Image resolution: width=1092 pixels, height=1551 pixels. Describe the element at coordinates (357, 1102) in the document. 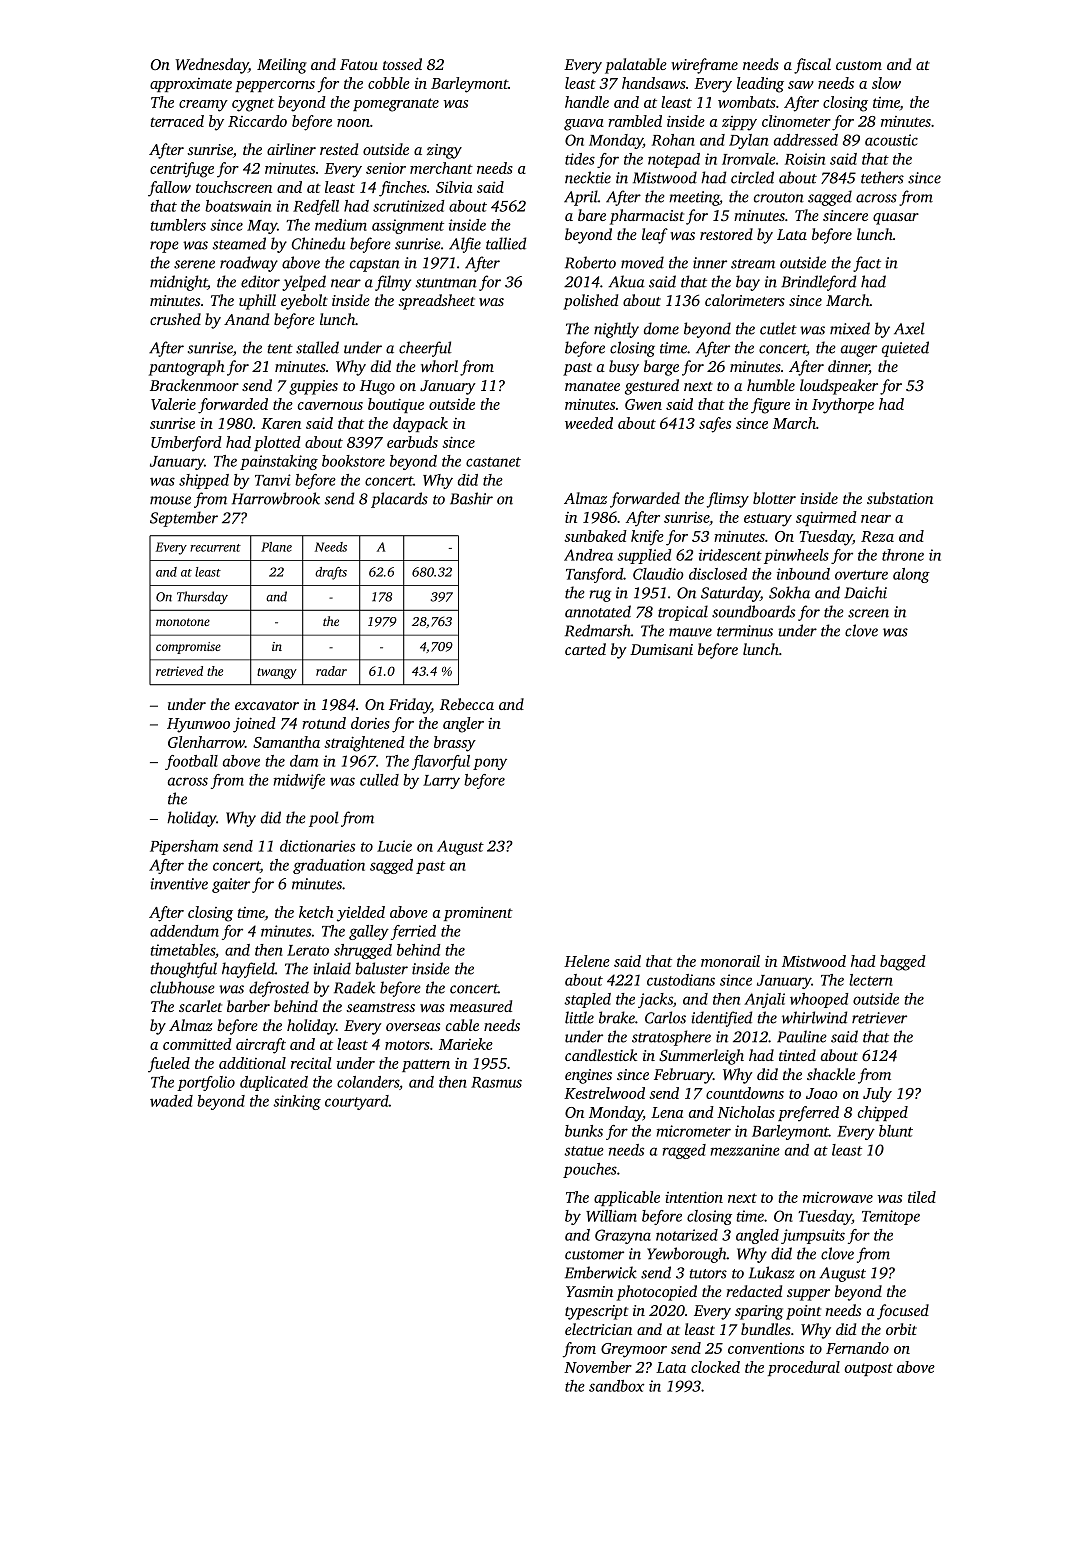

I see `courtyard` at that location.
